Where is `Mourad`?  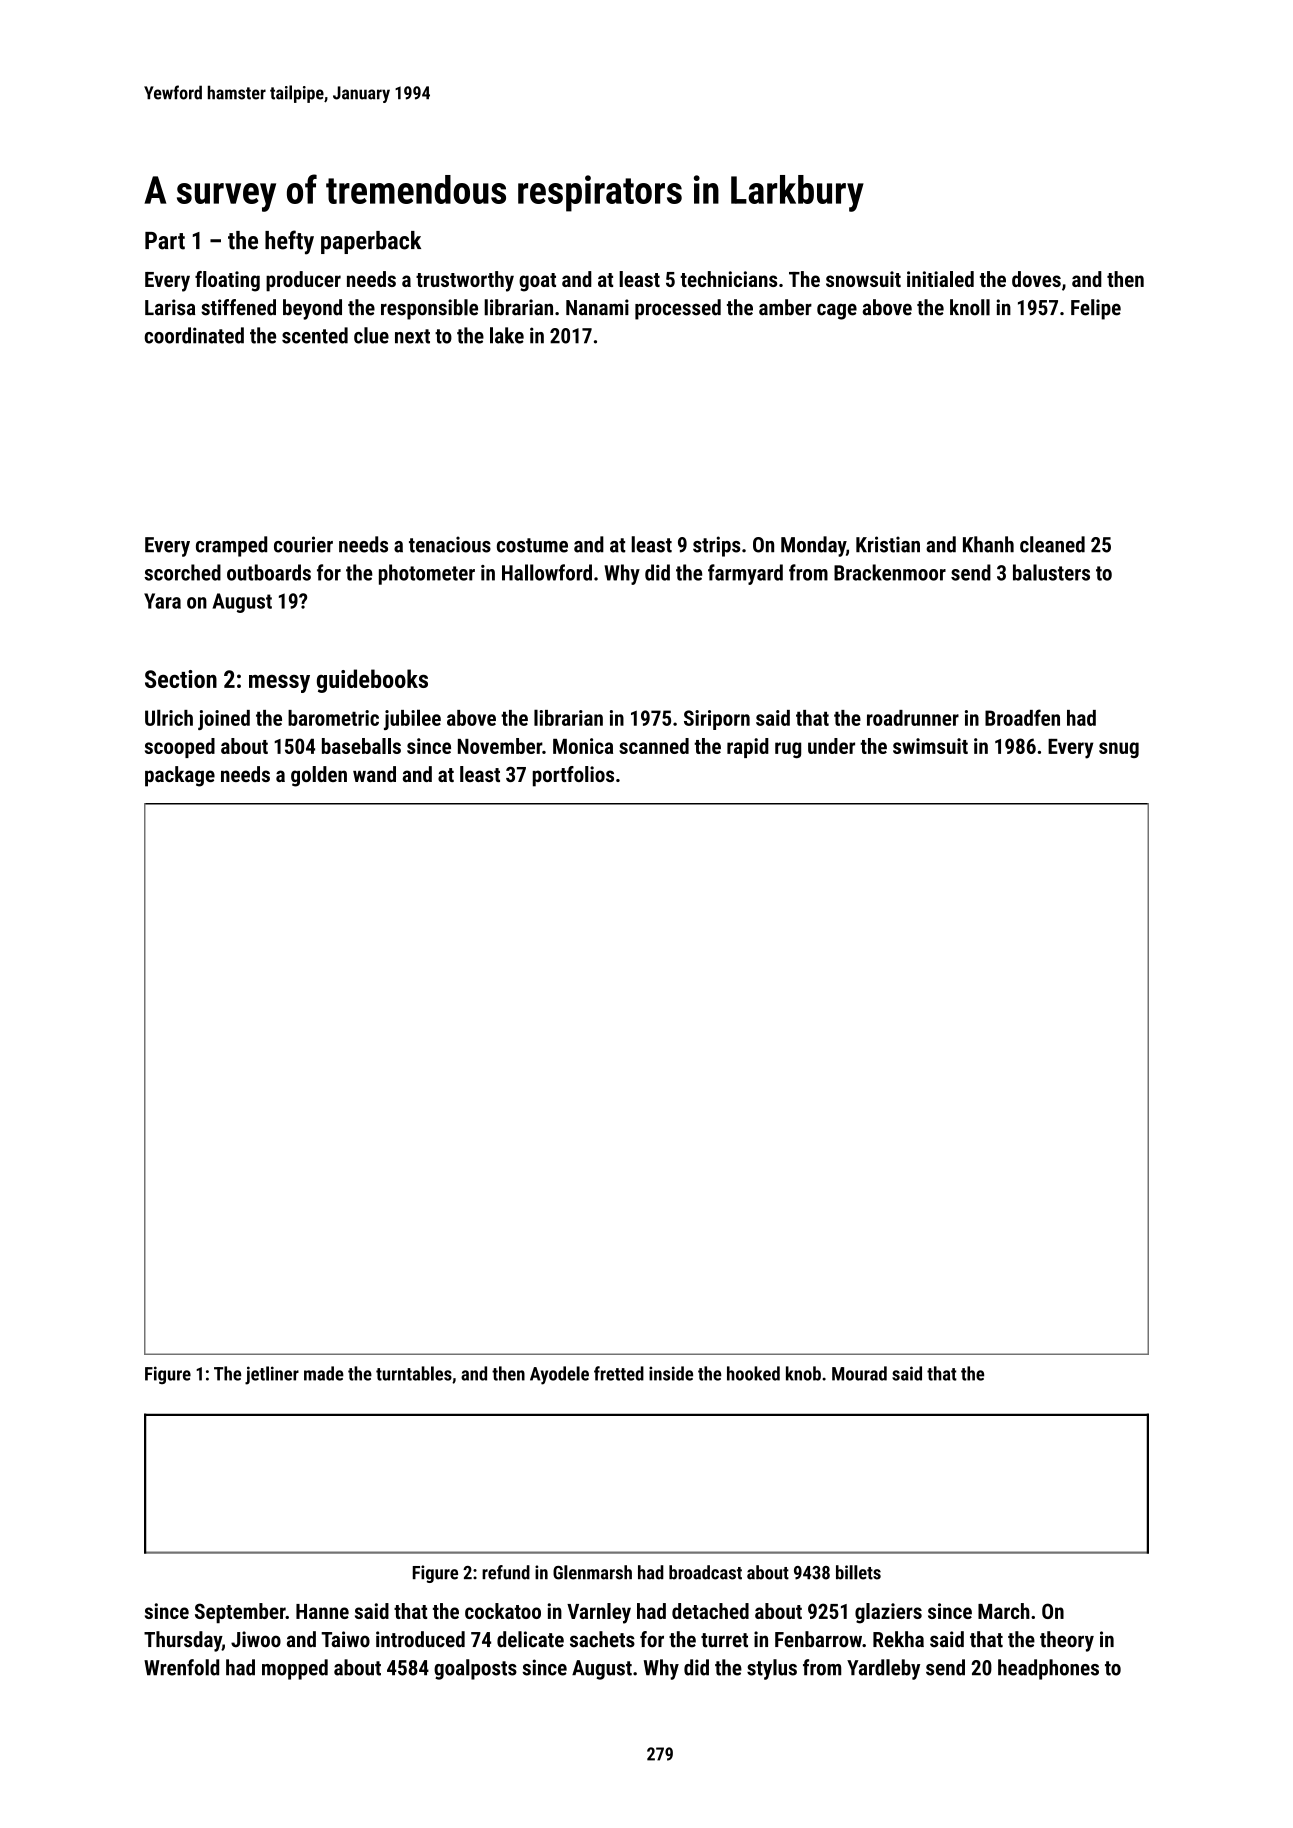
Mourad is located at coordinates (859, 1373).
